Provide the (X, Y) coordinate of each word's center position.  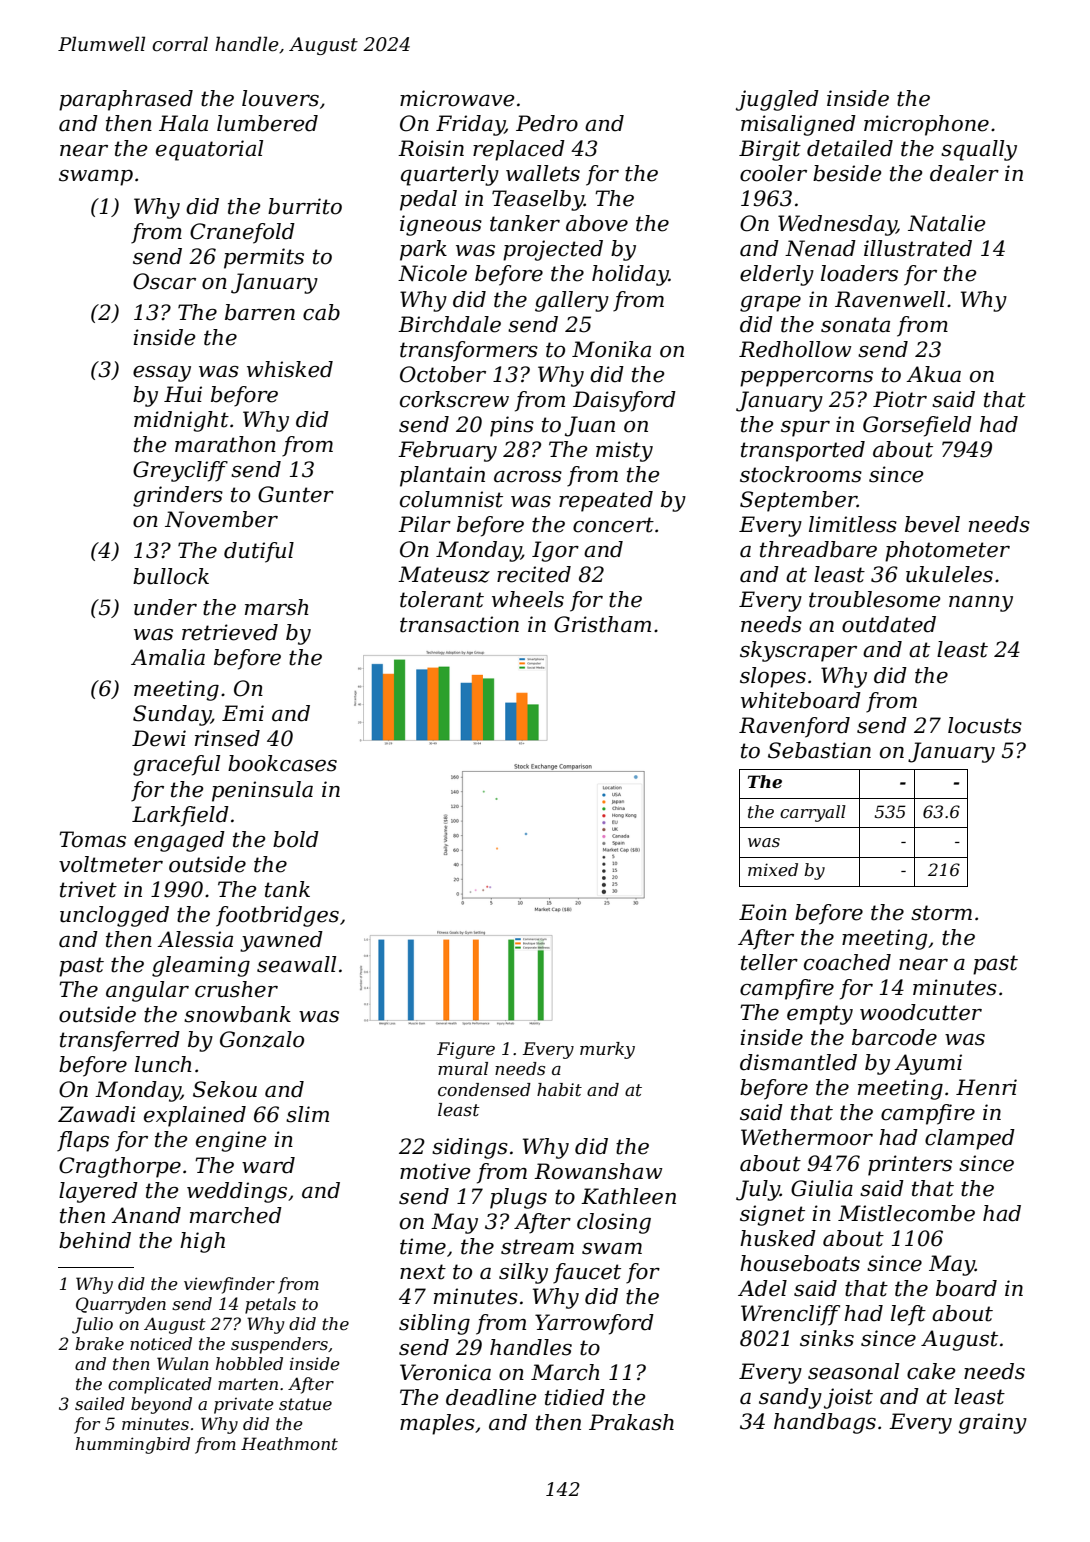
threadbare (818, 549)
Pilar (424, 524)
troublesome (875, 599)
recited (534, 574)
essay (162, 374)
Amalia (168, 657)
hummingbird (133, 1445)
